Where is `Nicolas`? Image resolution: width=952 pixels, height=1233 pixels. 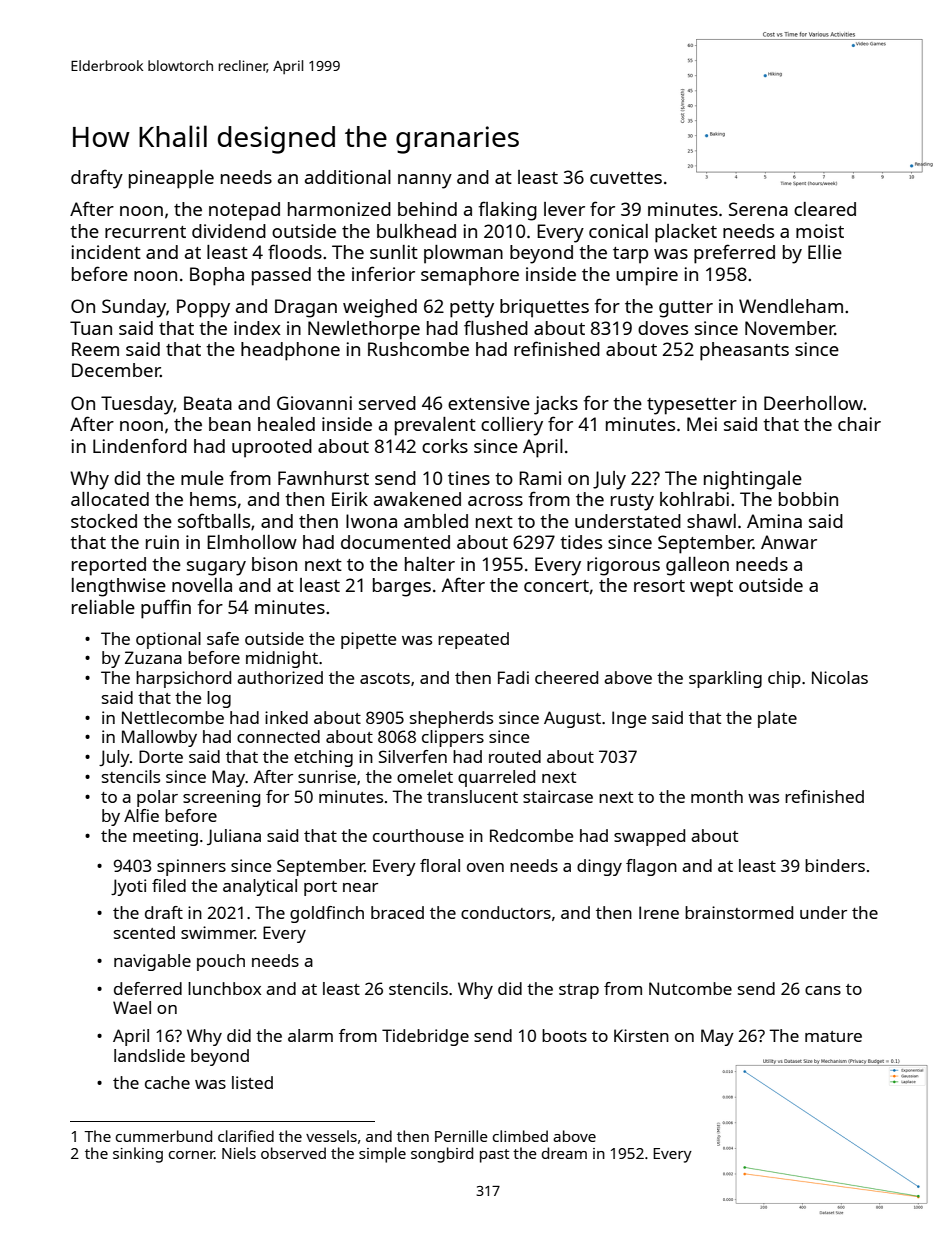 Nicolas is located at coordinates (840, 677).
